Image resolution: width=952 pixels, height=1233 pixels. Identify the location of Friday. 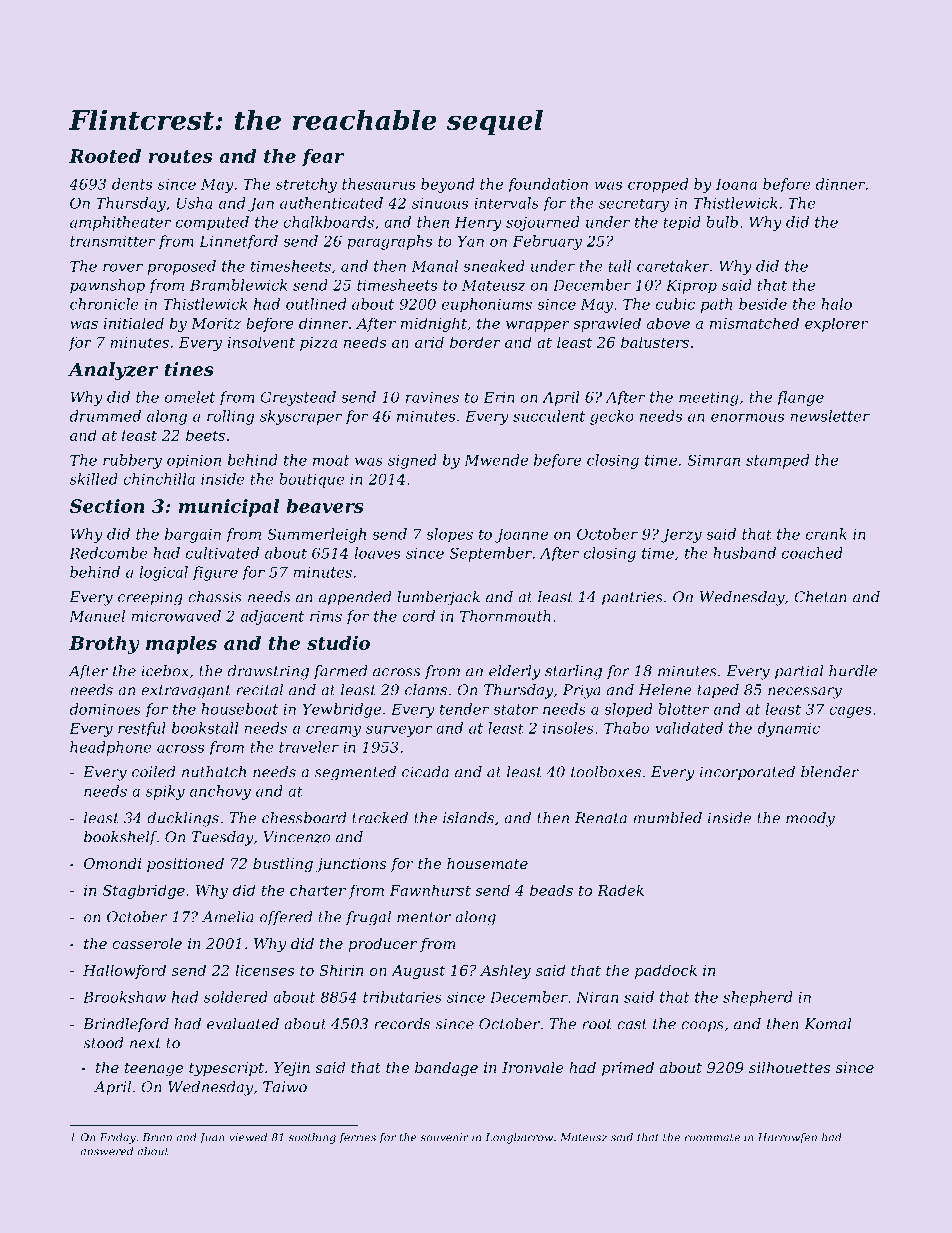
(118, 1138).
